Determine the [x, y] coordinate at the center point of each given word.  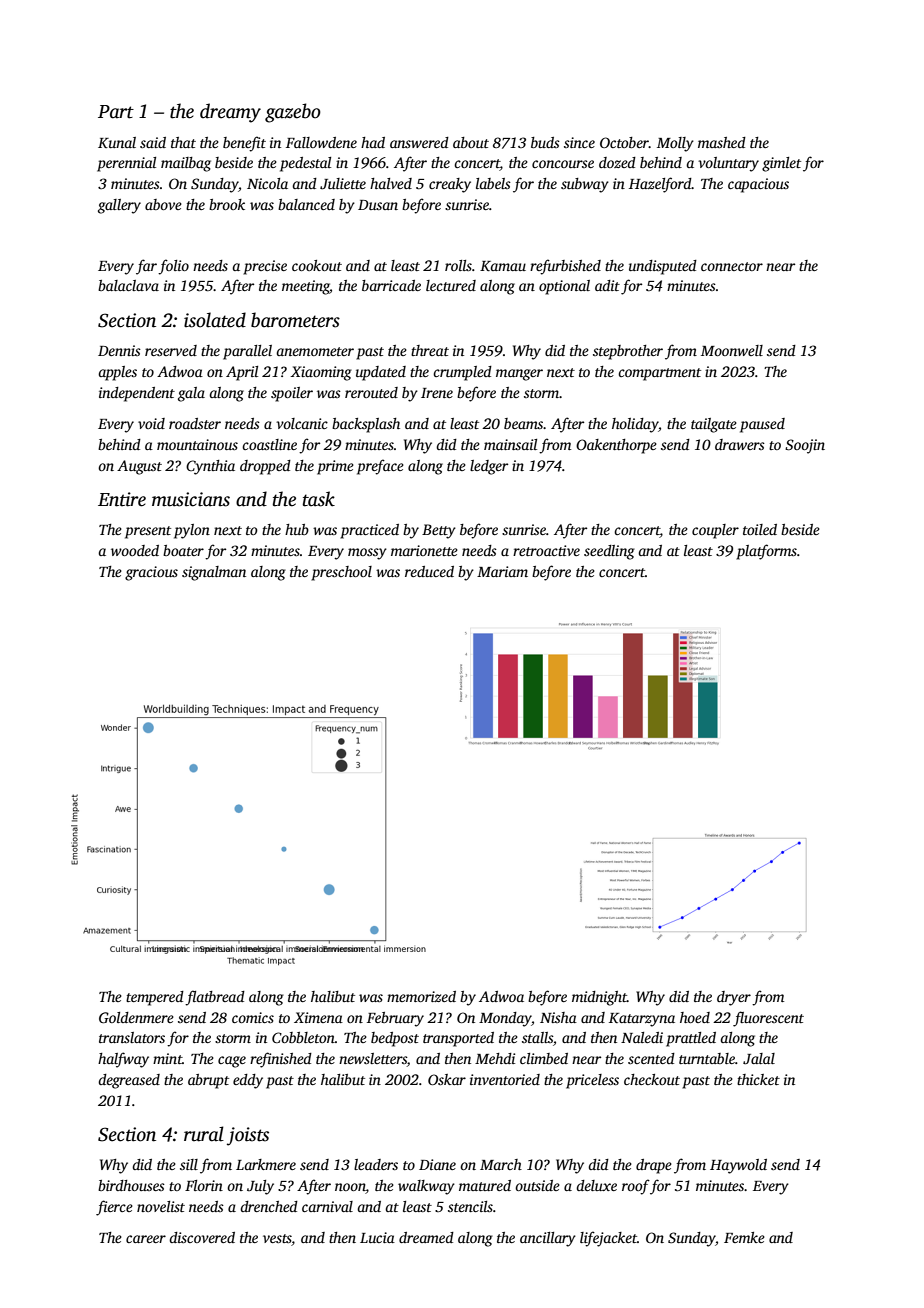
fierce [114, 1208]
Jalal [759, 1058]
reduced [429, 571]
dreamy [230, 113]
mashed [722, 142]
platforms [766, 552]
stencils [470, 1206]
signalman [214, 573]
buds [545, 142]
